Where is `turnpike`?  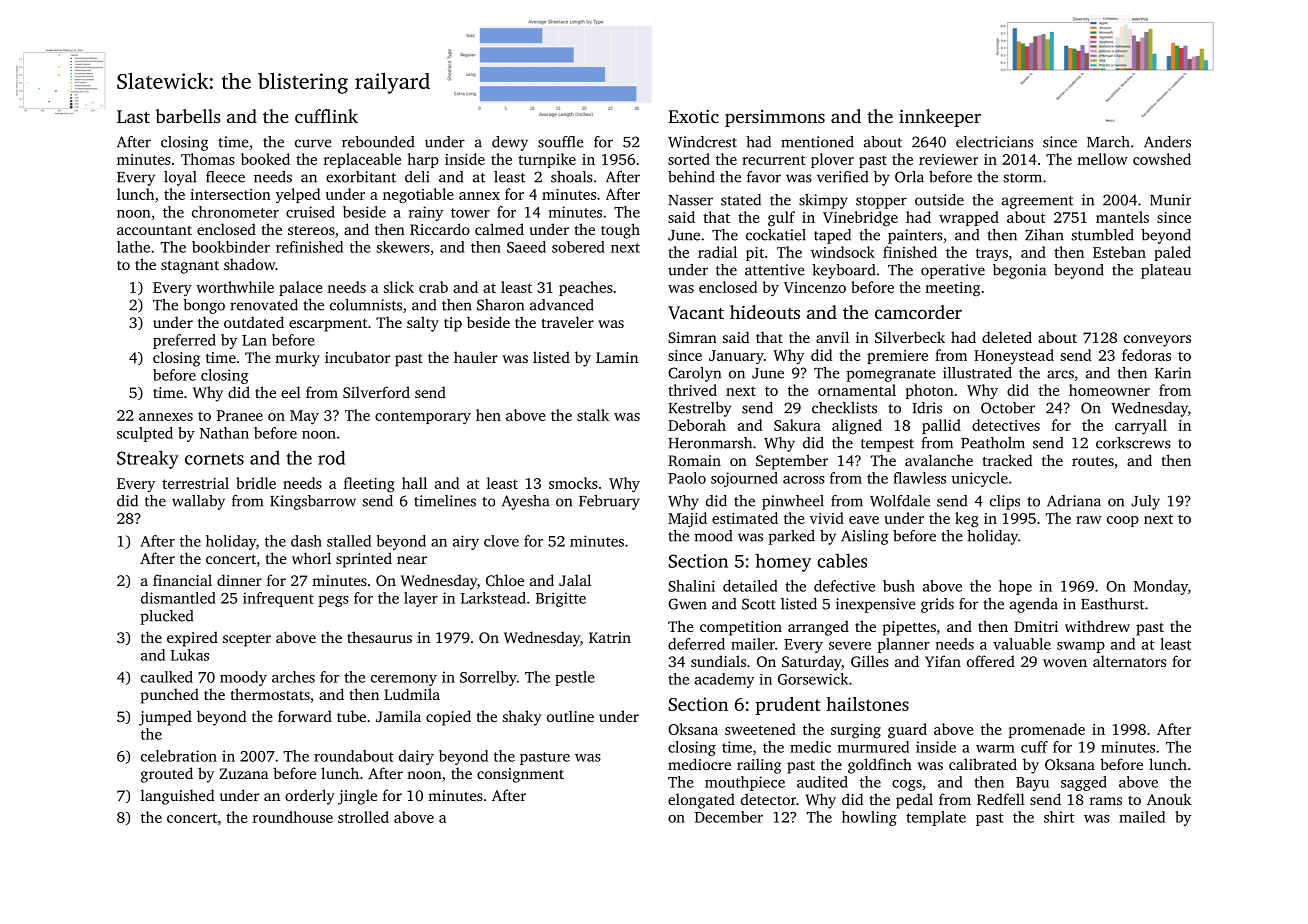 turnpike is located at coordinates (547, 160).
